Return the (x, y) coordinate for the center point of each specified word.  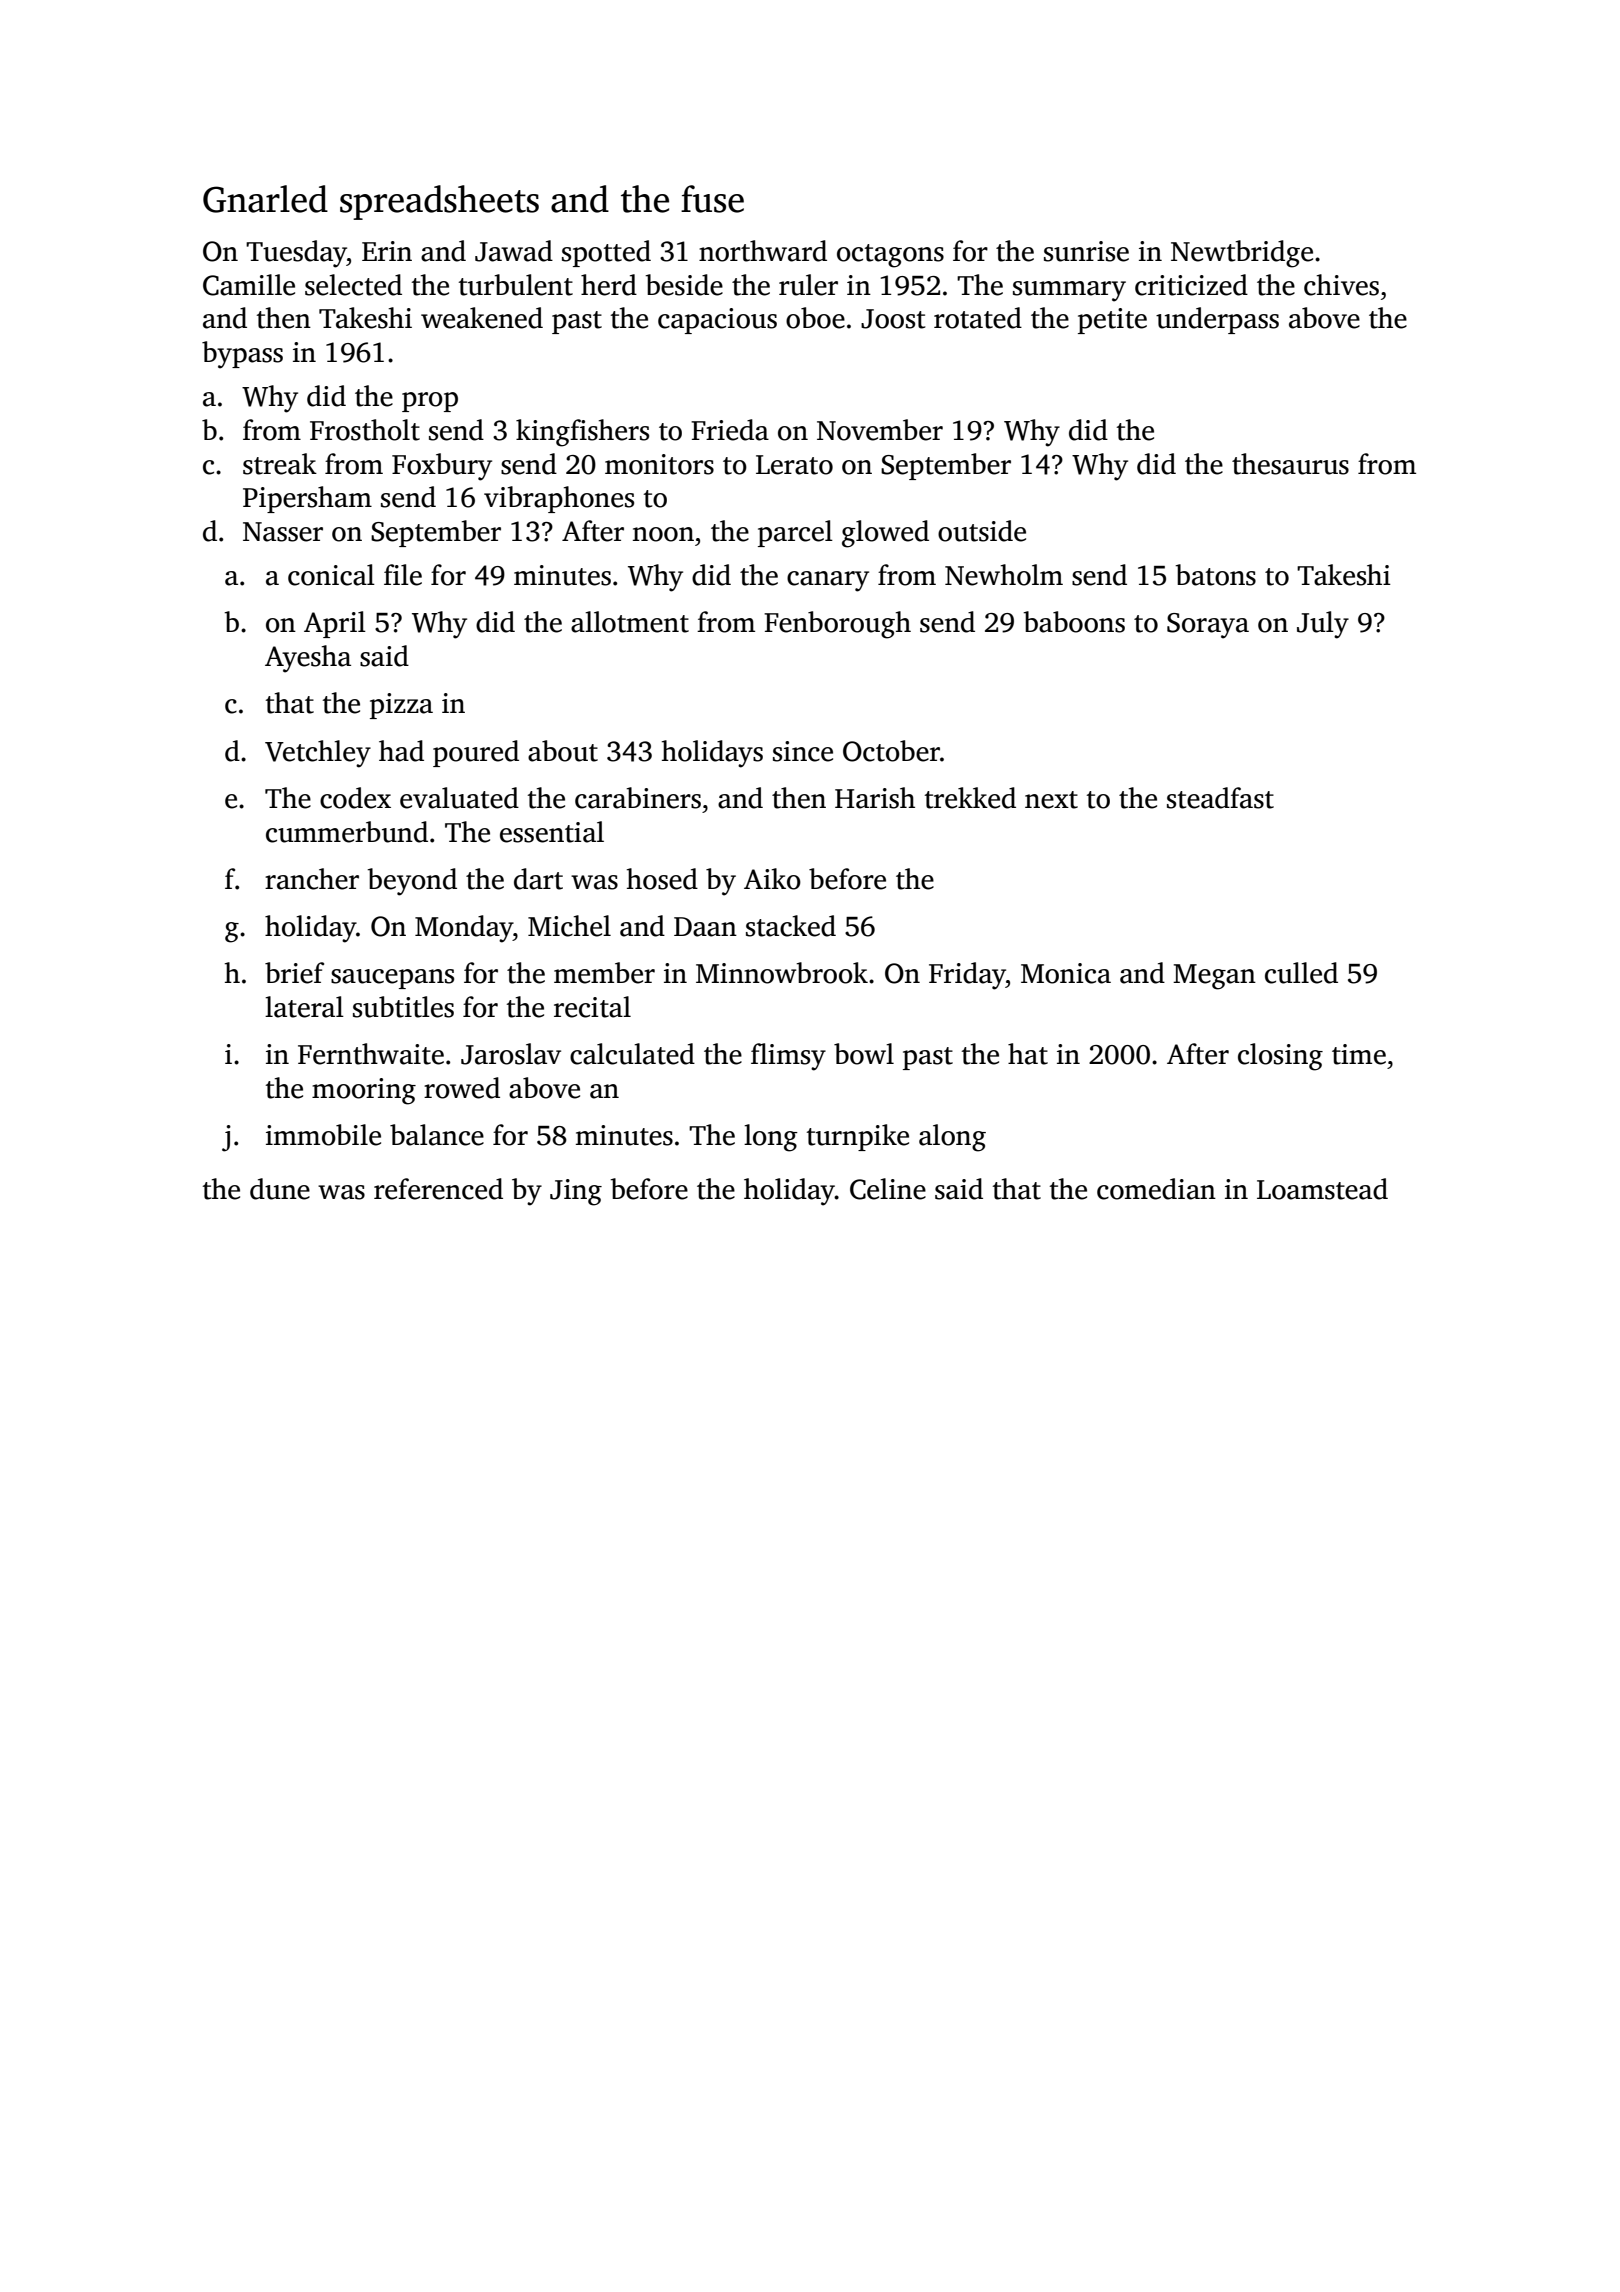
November (880, 430)
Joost (893, 319)
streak (280, 464)
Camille (249, 285)
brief (294, 973)
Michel (569, 926)
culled (1301, 973)
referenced (438, 1189)
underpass (1217, 320)
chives (1341, 285)
